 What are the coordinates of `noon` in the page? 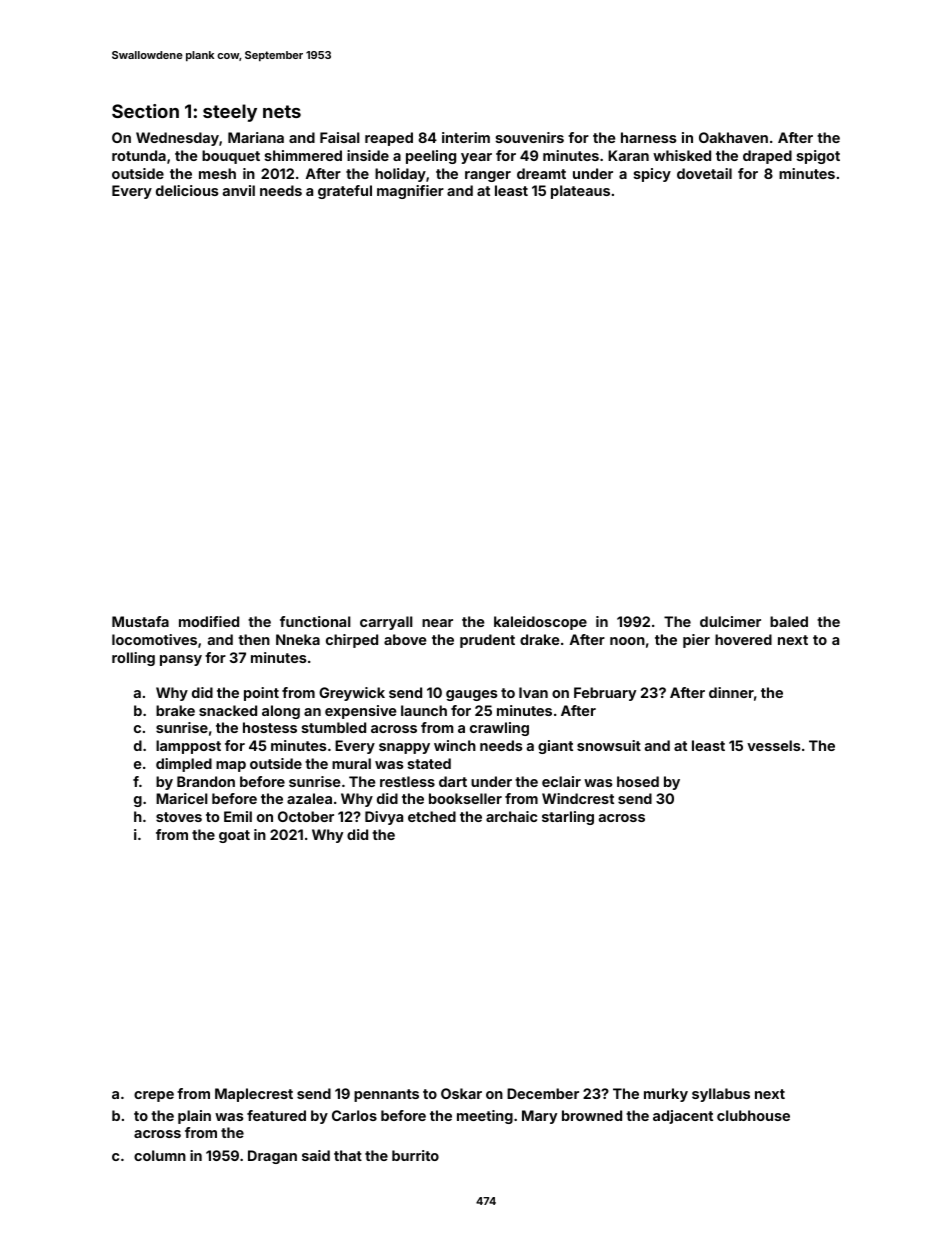 It's located at (627, 641).
